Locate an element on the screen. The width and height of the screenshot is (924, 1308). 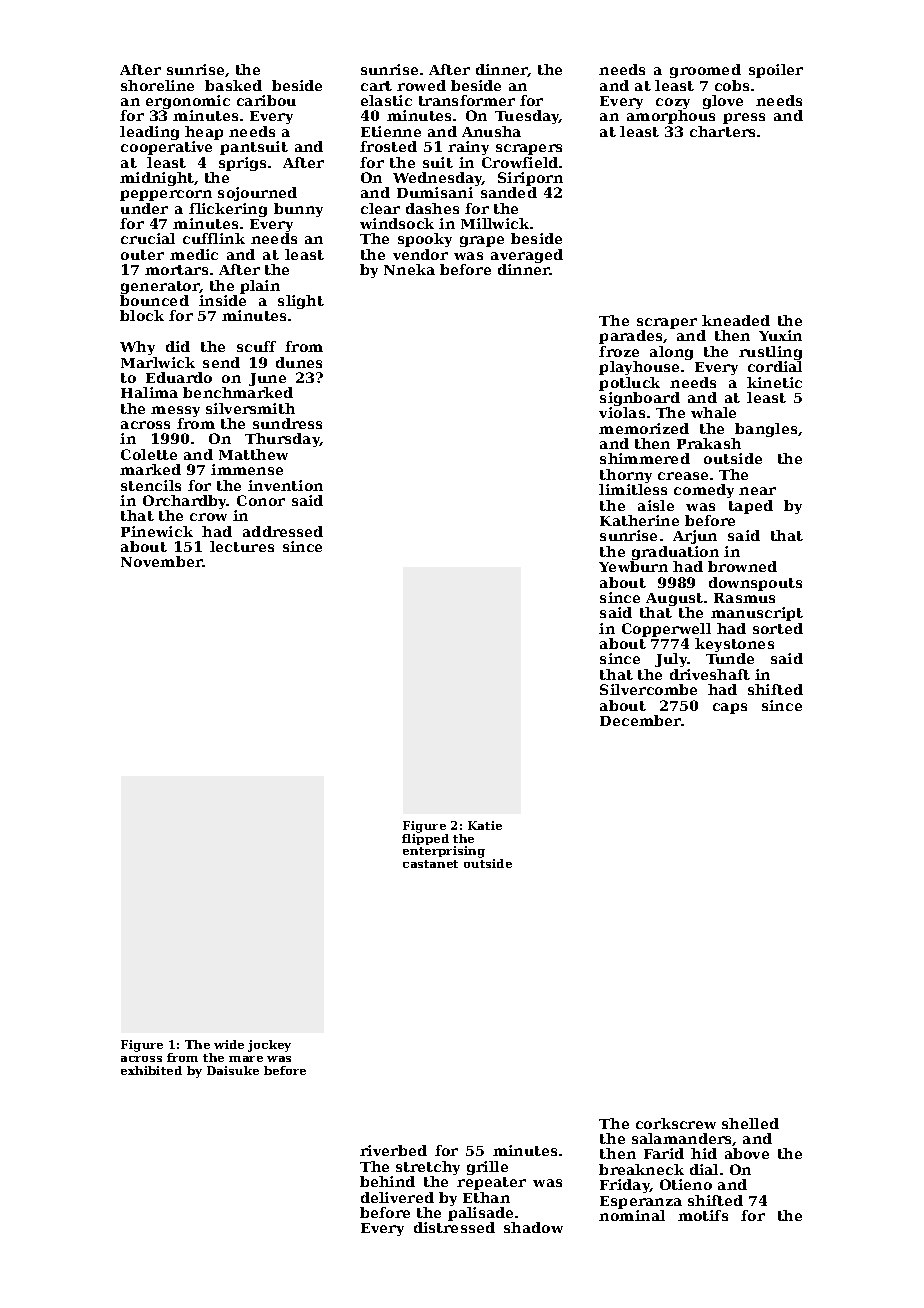
driveshaft is located at coordinates (710, 674).
